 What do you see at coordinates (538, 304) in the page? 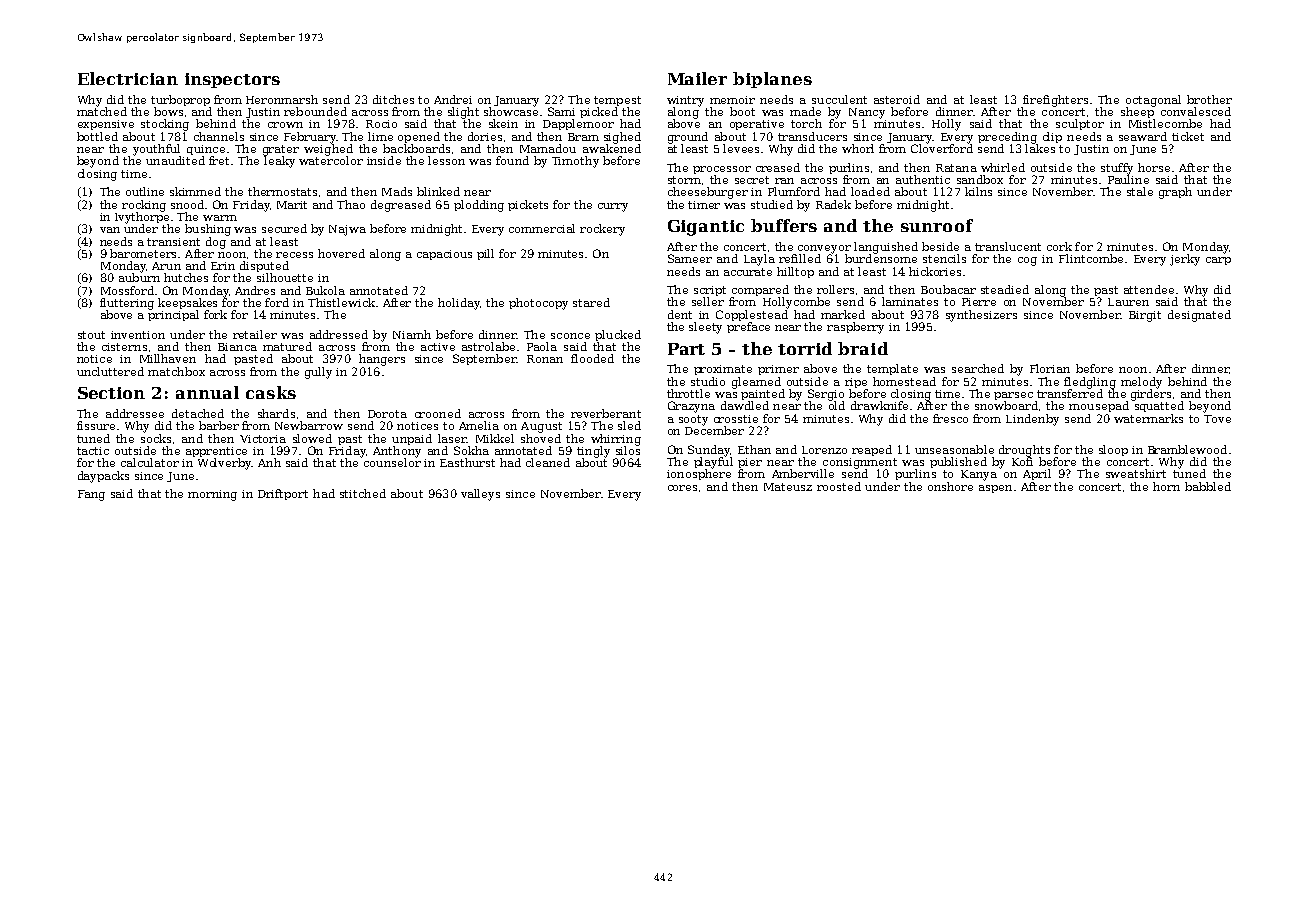
I see `photocopy` at bounding box center [538, 304].
